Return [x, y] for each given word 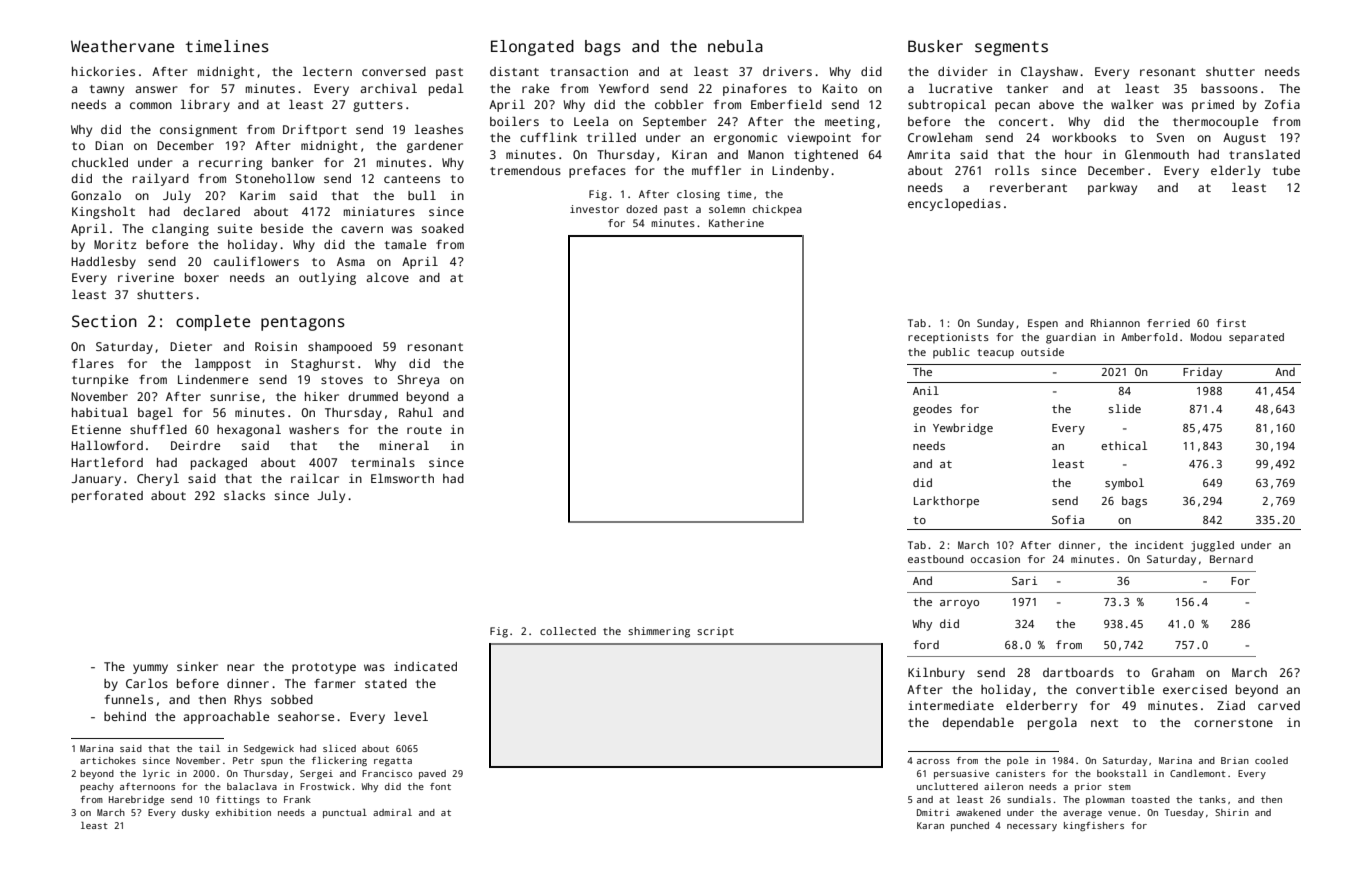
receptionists [948, 338]
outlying [327, 279]
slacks [244, 495]
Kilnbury [936, 674]
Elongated [532, 48]
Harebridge [136, 800]
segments [1011, 48]
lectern [327, 71]
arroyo [959, 604]
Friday [1202, 373]
